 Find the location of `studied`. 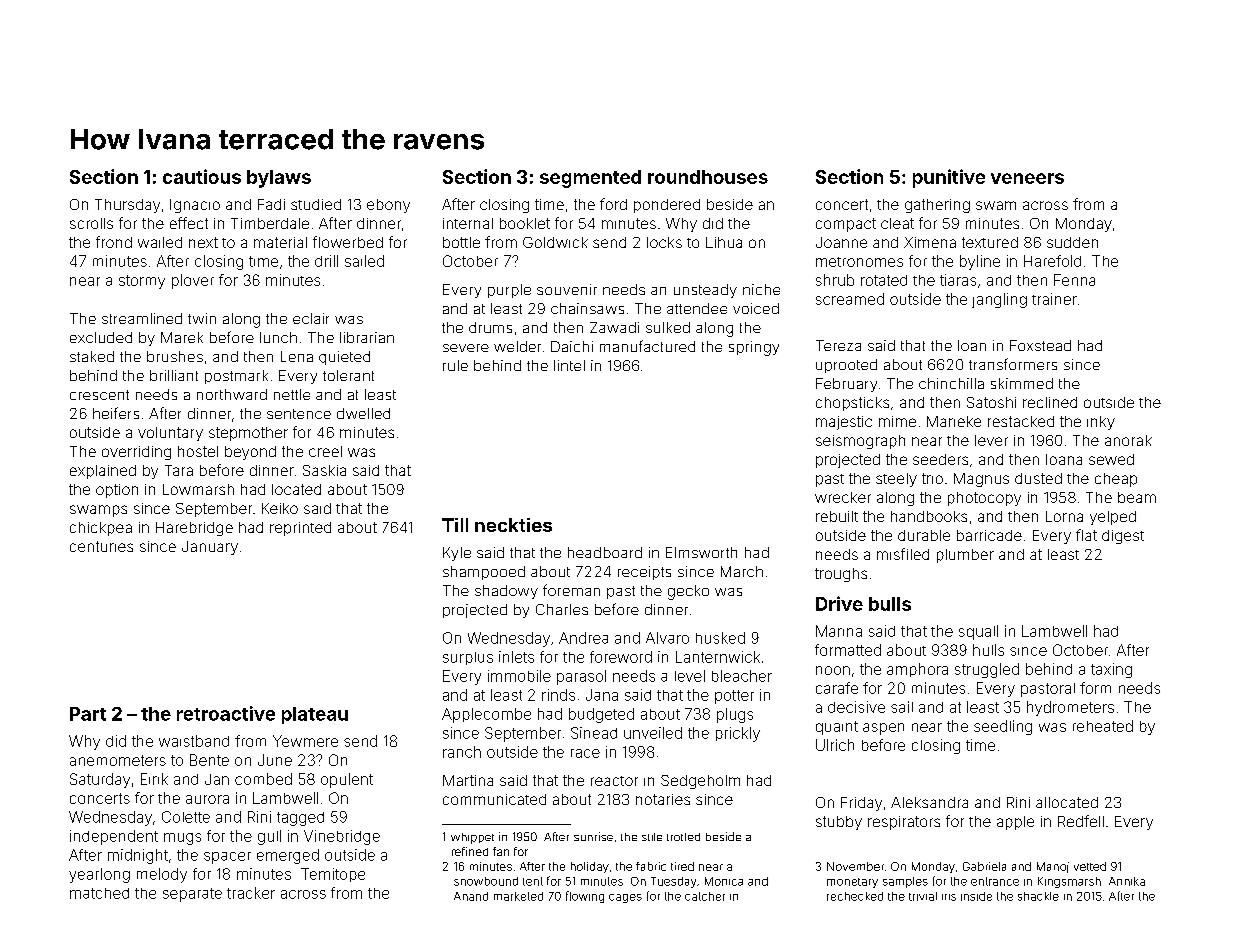

studied is located at coordinates (316, 204).
